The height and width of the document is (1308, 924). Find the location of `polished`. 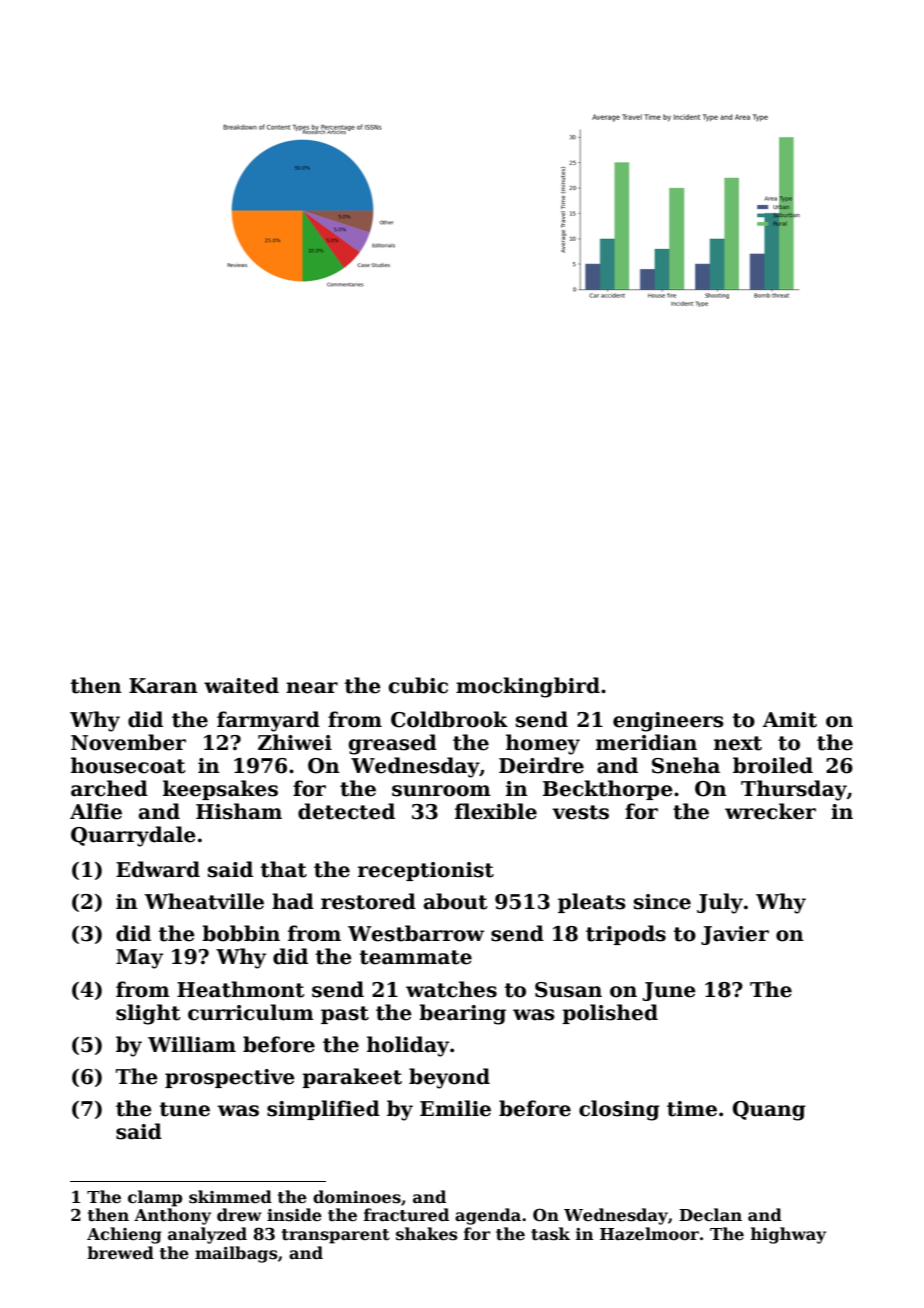

polished is located at coordinates (610, 1014).
